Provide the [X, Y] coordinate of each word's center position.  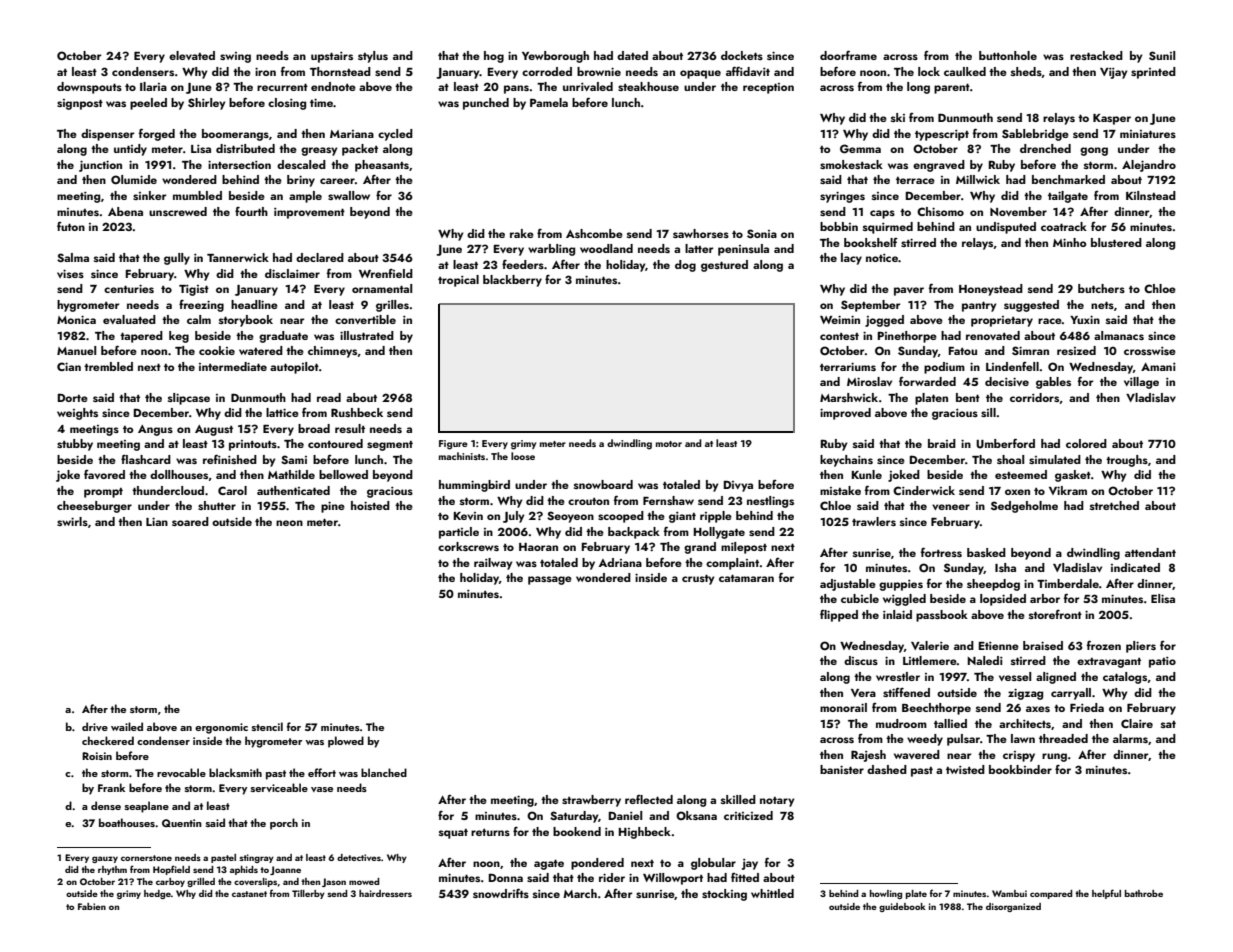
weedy [925, 740]
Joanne [285, 870]
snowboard [603, 484]
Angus [155, 430]
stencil [267, 726]
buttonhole [1008, 55]
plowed [346, 742]
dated [632, 55]
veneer [951, 507]
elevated [192, 55]
